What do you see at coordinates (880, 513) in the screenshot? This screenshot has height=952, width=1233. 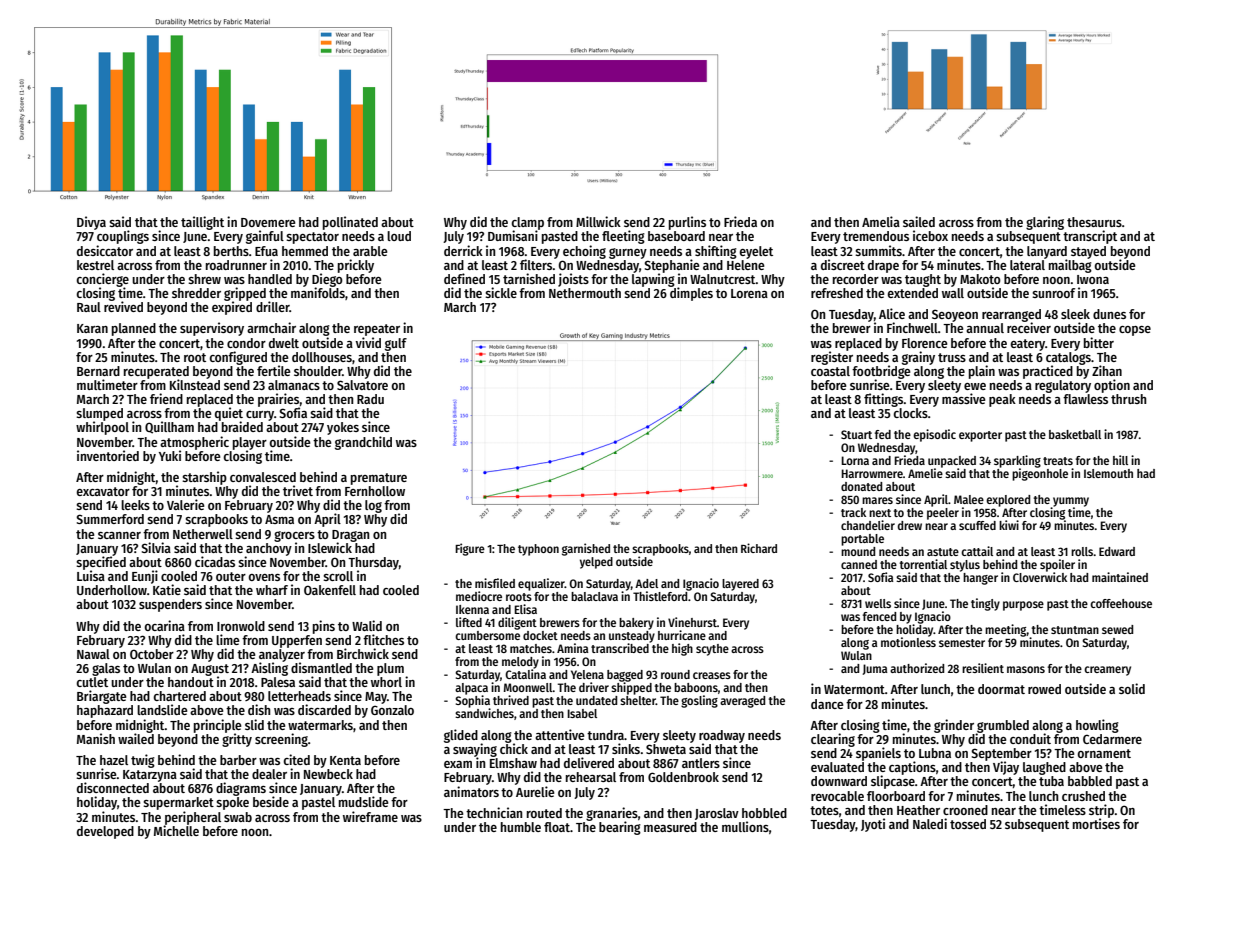 I see `next` at bounding box center [880, 513].
